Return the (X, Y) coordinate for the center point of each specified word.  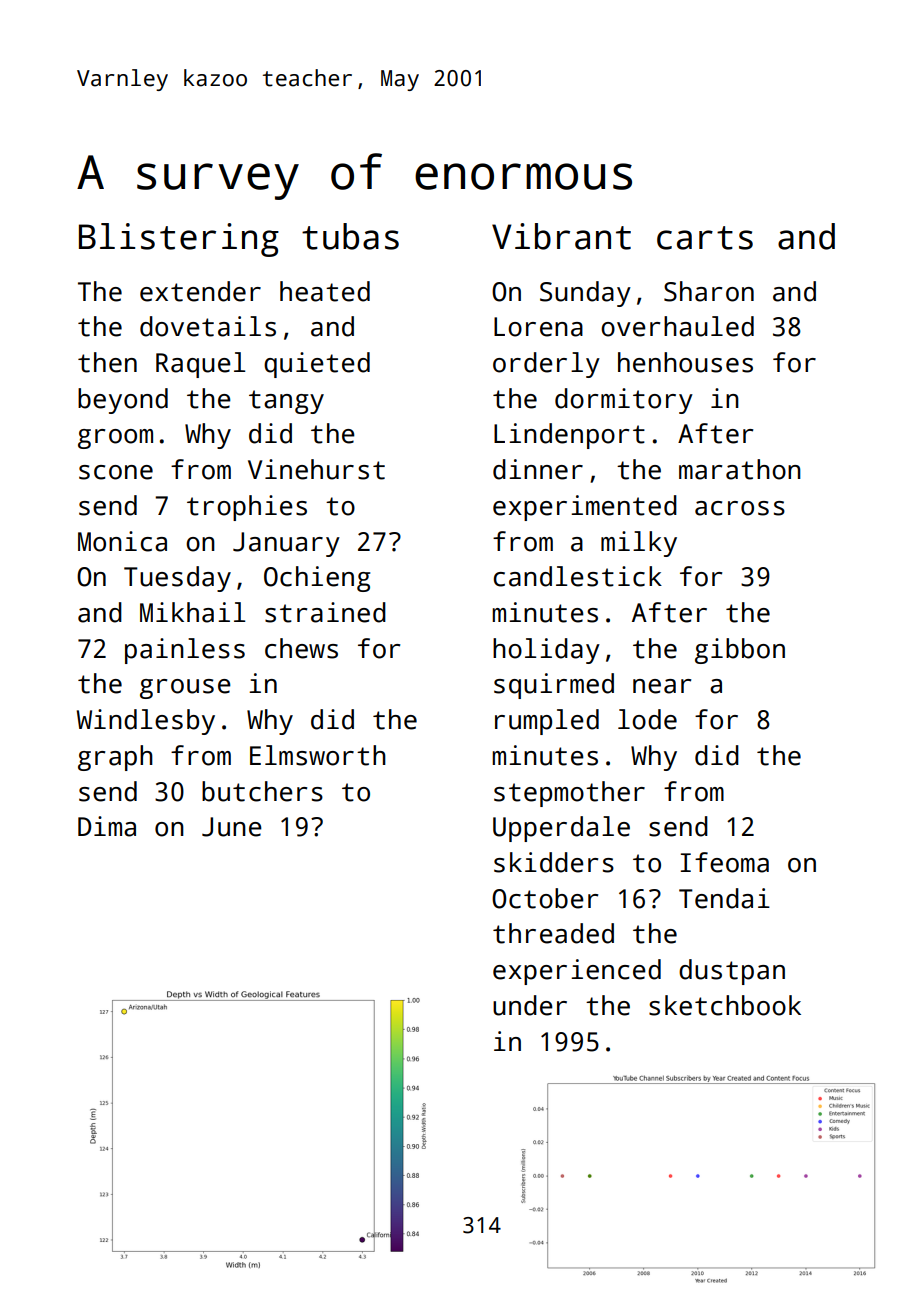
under (530, 1005)
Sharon (709, 291)
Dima (107, 826)
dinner (538, 469)
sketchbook (725, 1005)
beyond (123, 401)
